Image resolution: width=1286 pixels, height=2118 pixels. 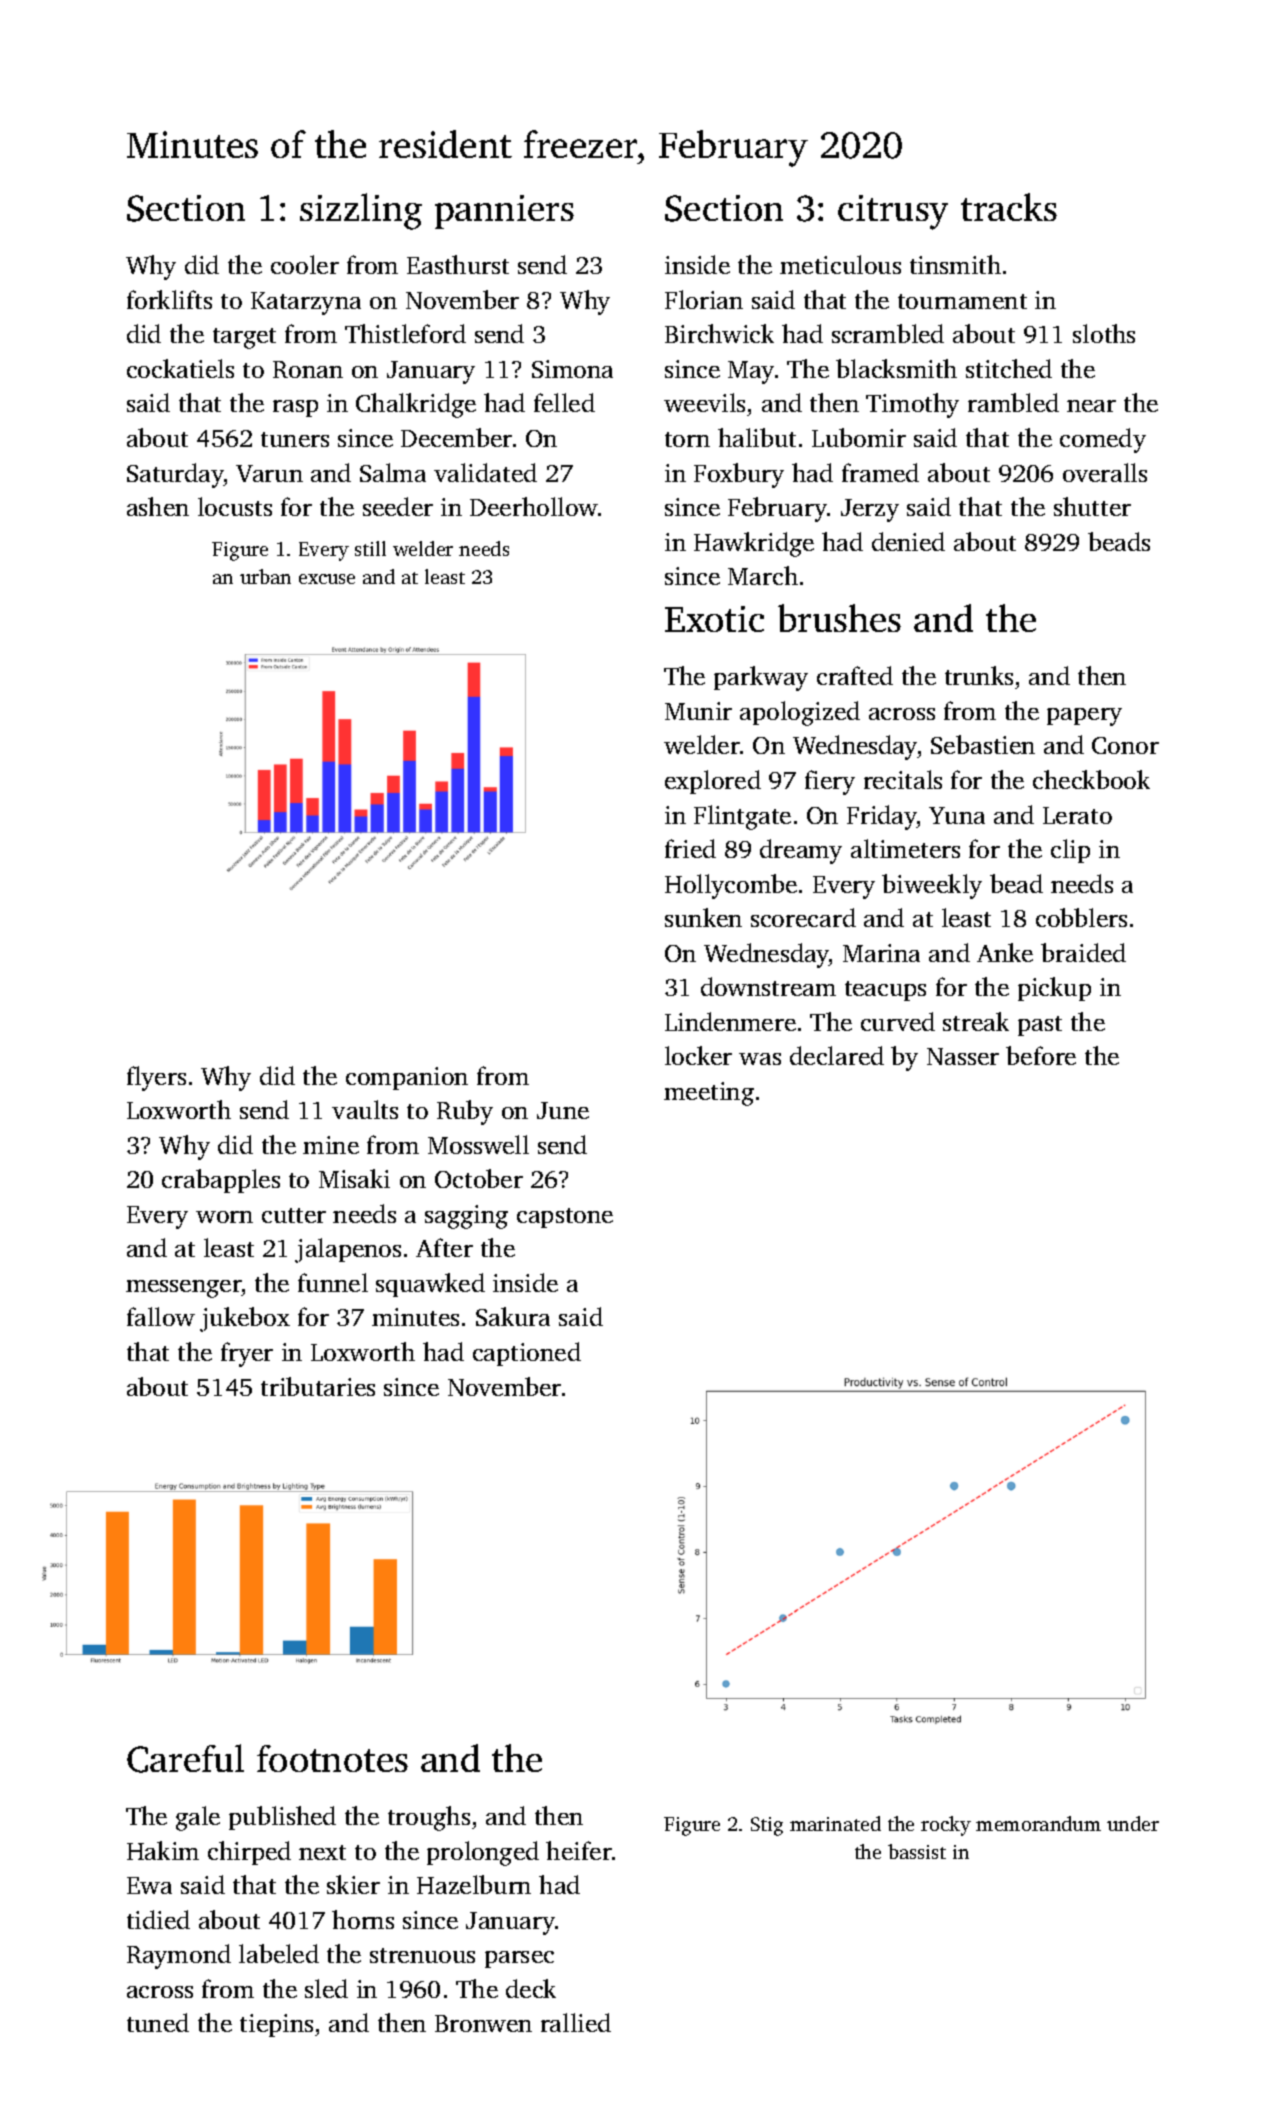 What do you see at coordinates (579, 1850) in the screenshot?
I see `heifer` at bounding box center [579, 1850].
